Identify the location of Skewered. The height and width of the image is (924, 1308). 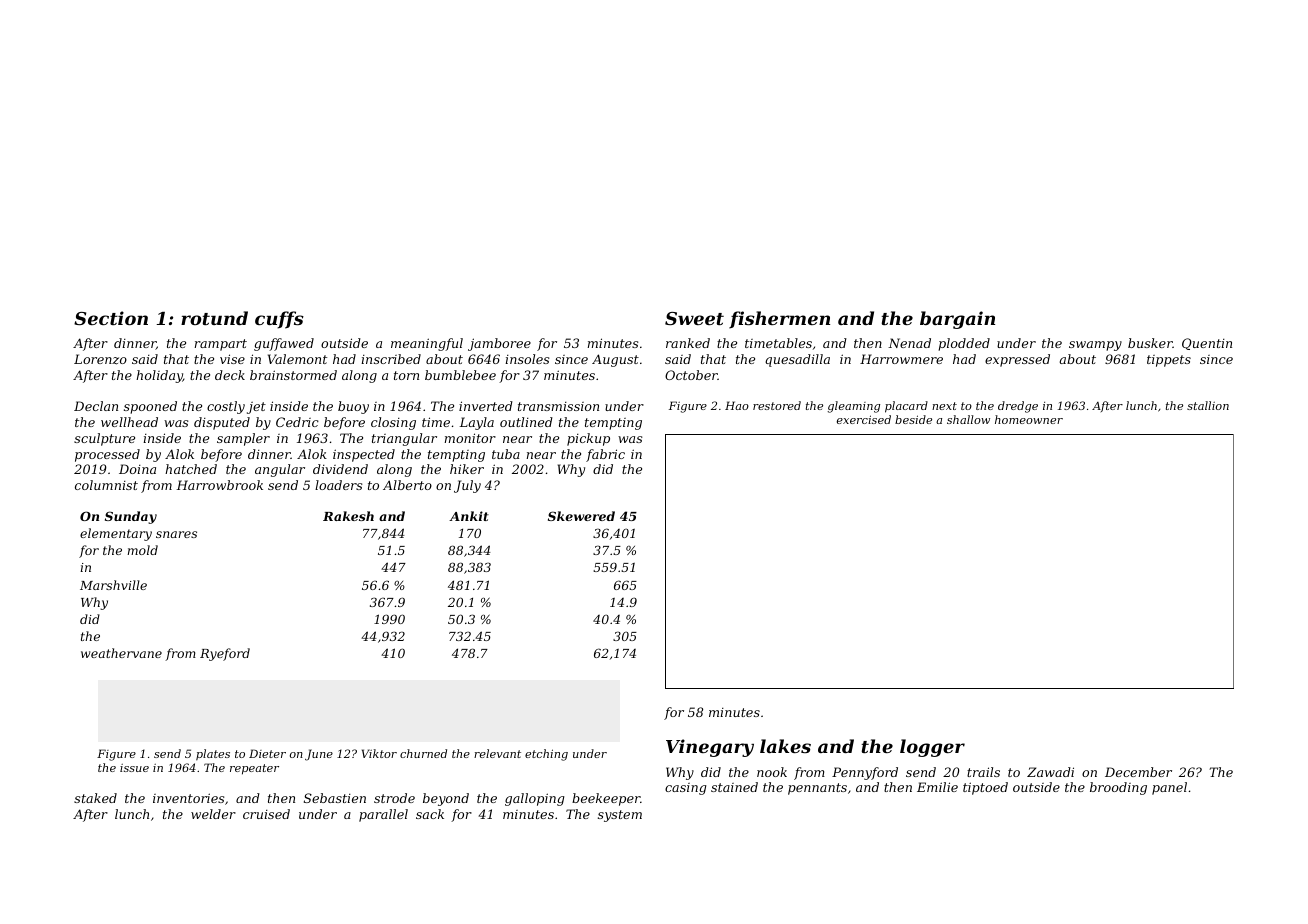
(581, 516).
